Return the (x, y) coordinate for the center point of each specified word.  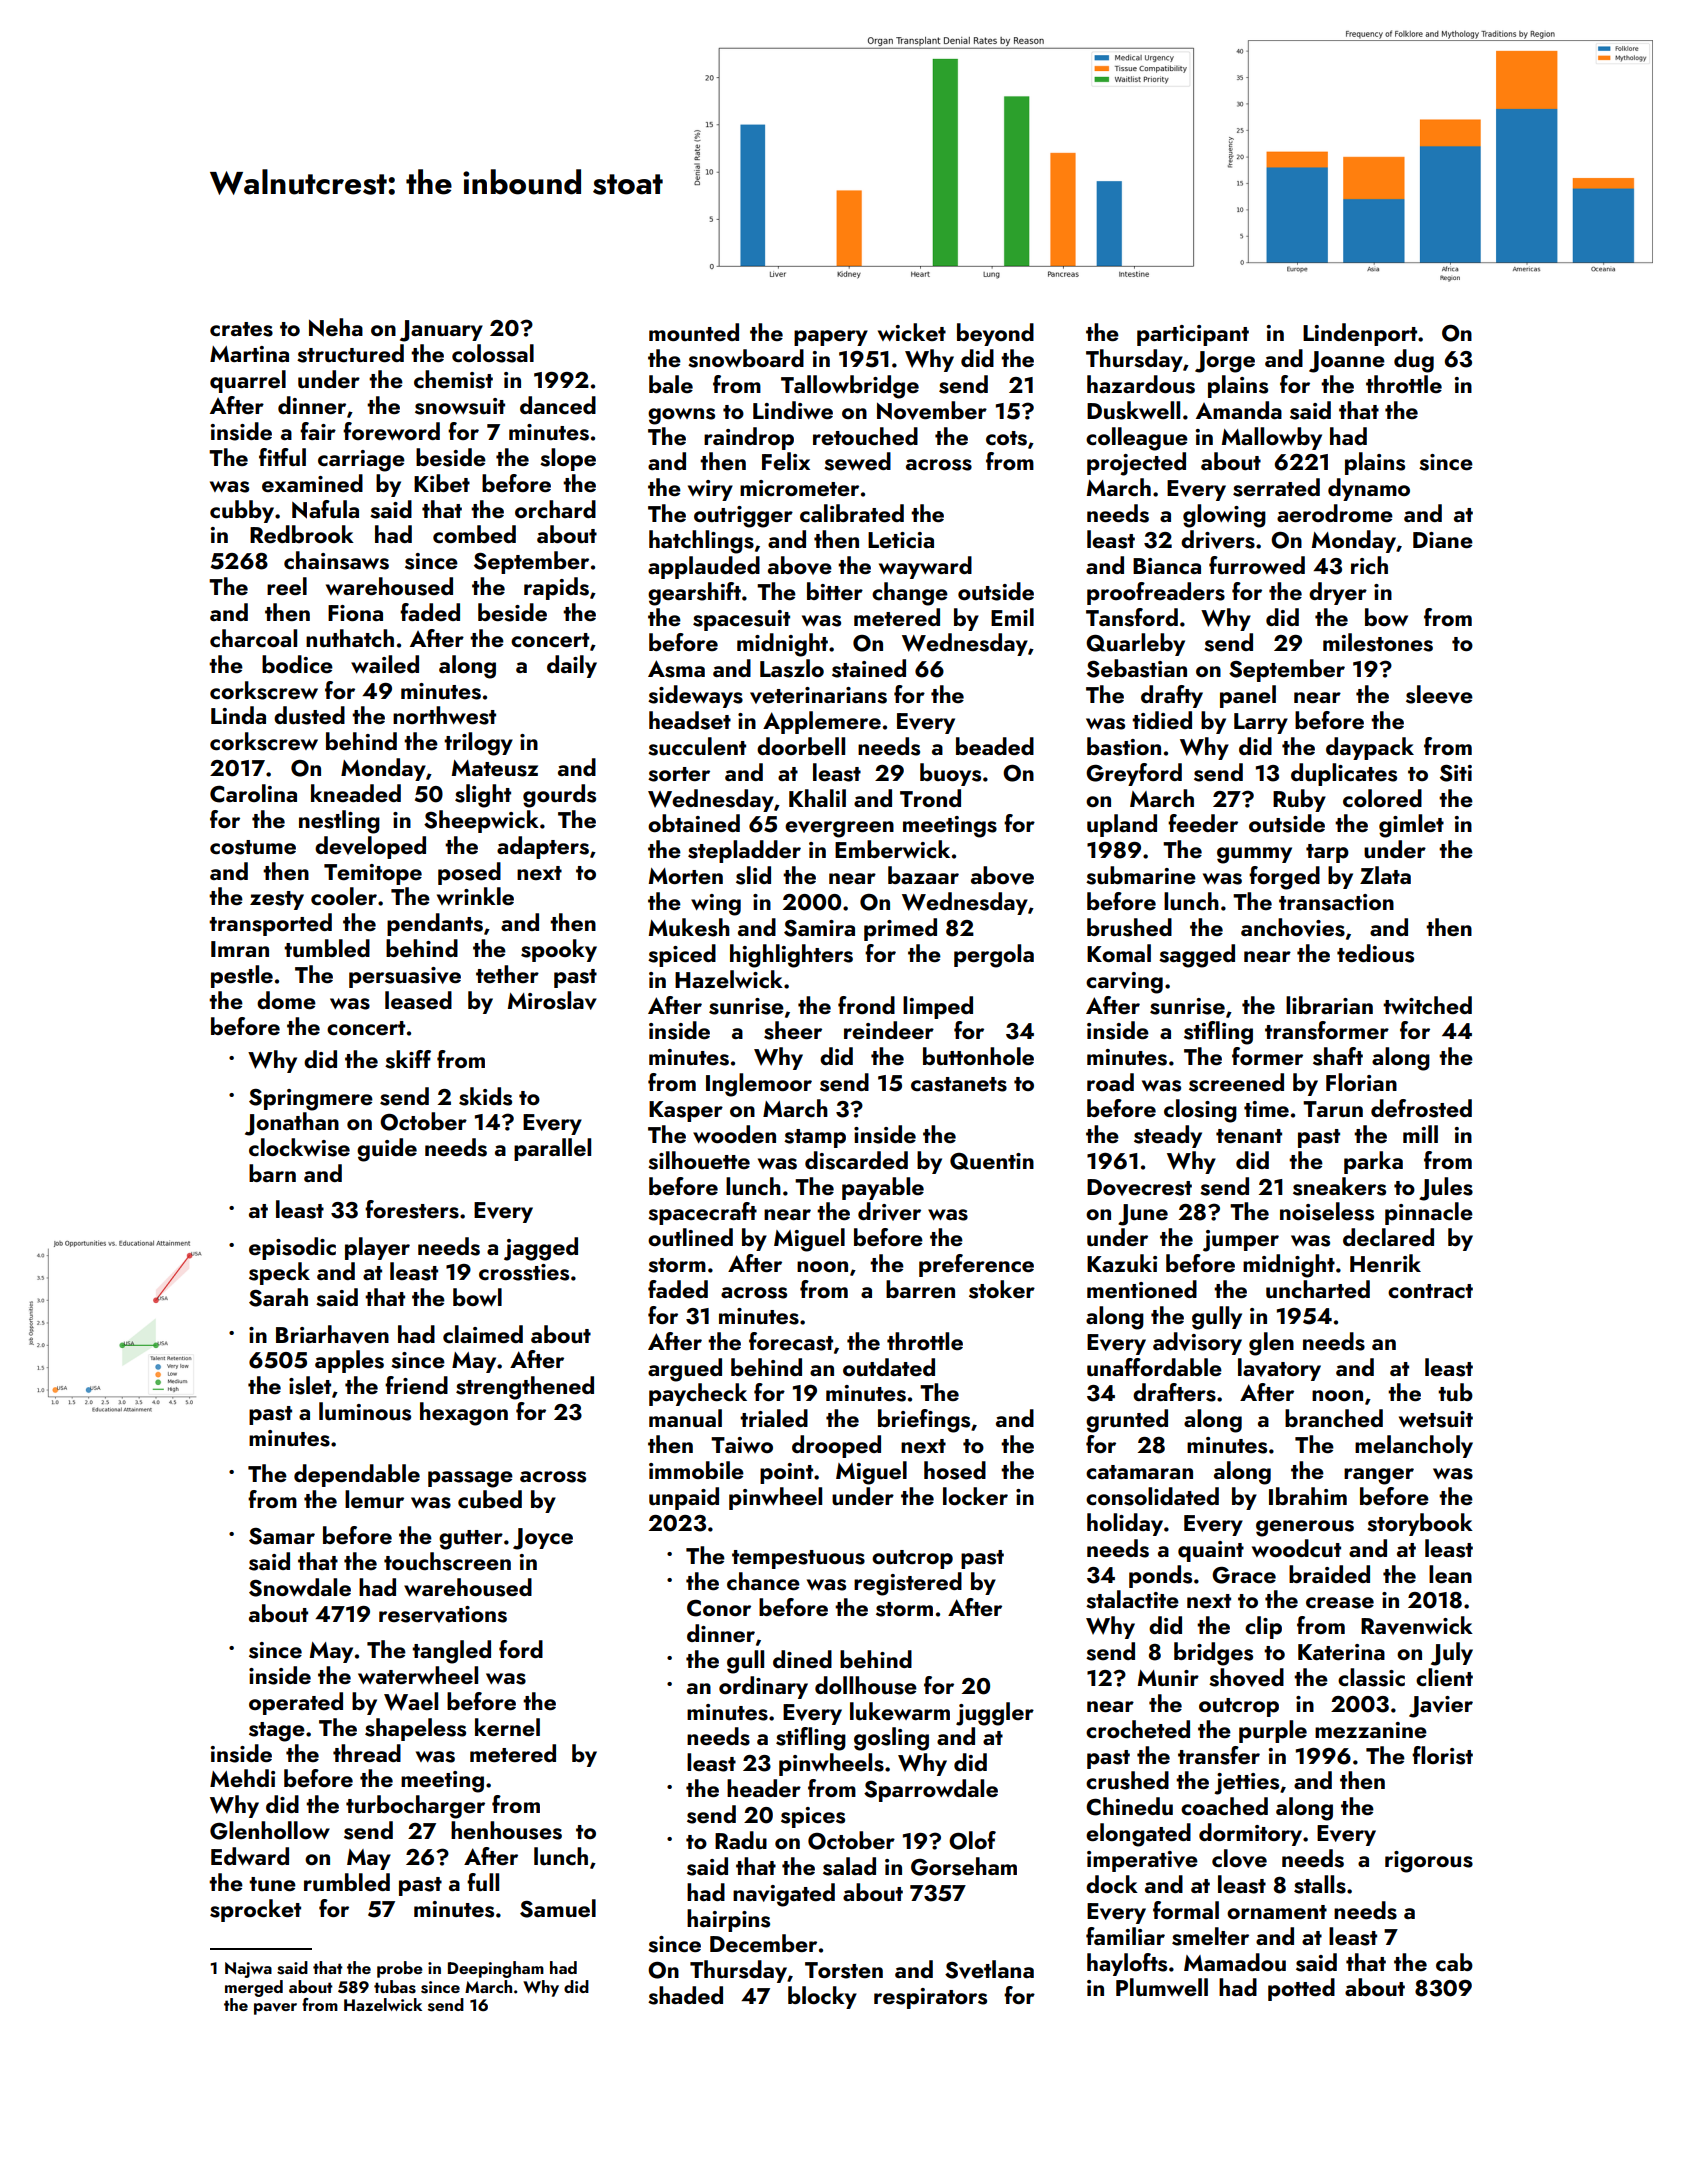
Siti (1456, 773)
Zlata (1385, 875)
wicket (912, 332)
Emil (1012, 617)
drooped (836, 1446)
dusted (309, 715)
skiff (408, 1059)
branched (1334, 1418)
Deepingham (496, 1969)
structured (350, 353)
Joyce (543, 1539)
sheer (793, 1030)
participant (1193, 335)
